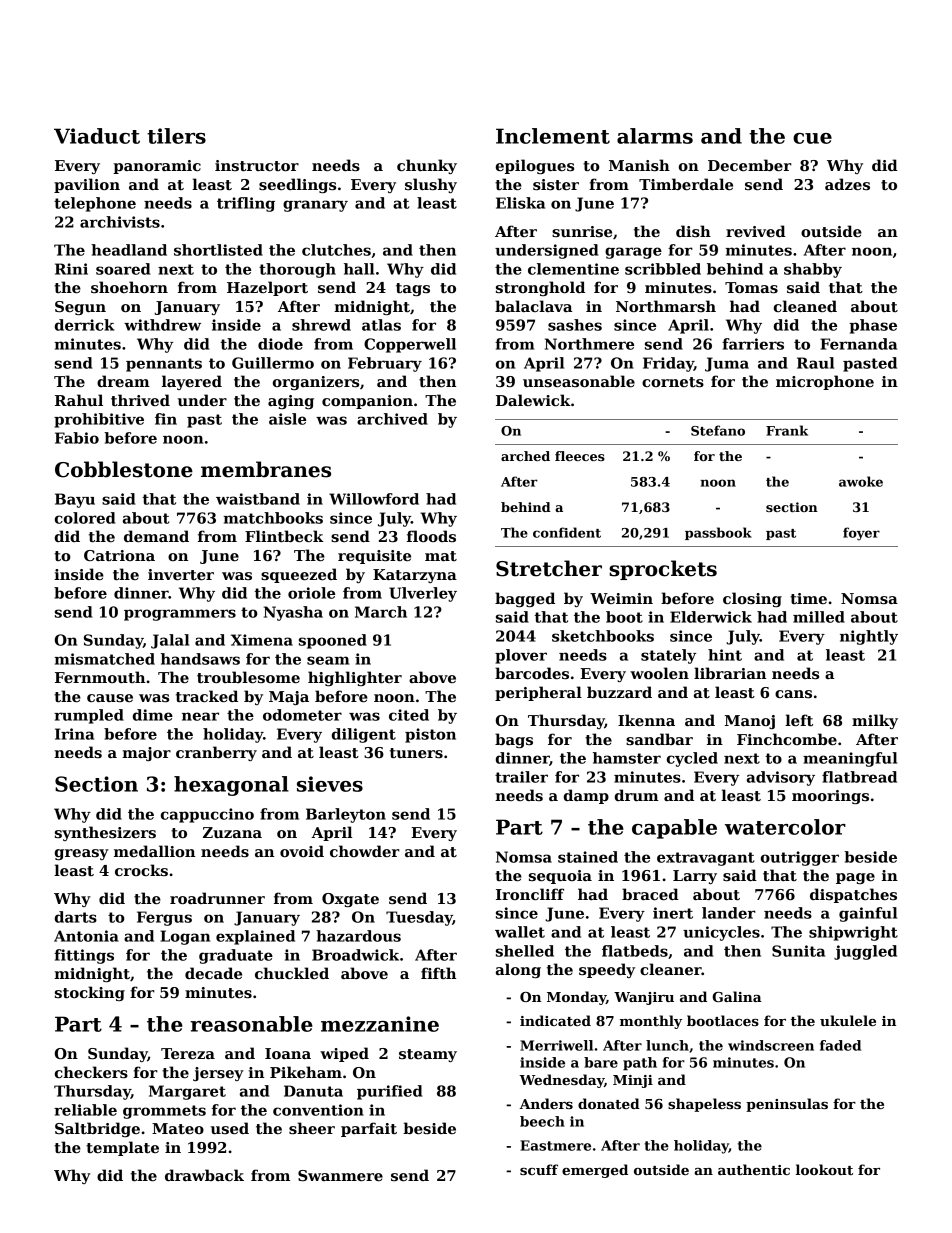  Describe the element at coordinates (553, 136) in the screenshot. I see `Inclement` at that location.
